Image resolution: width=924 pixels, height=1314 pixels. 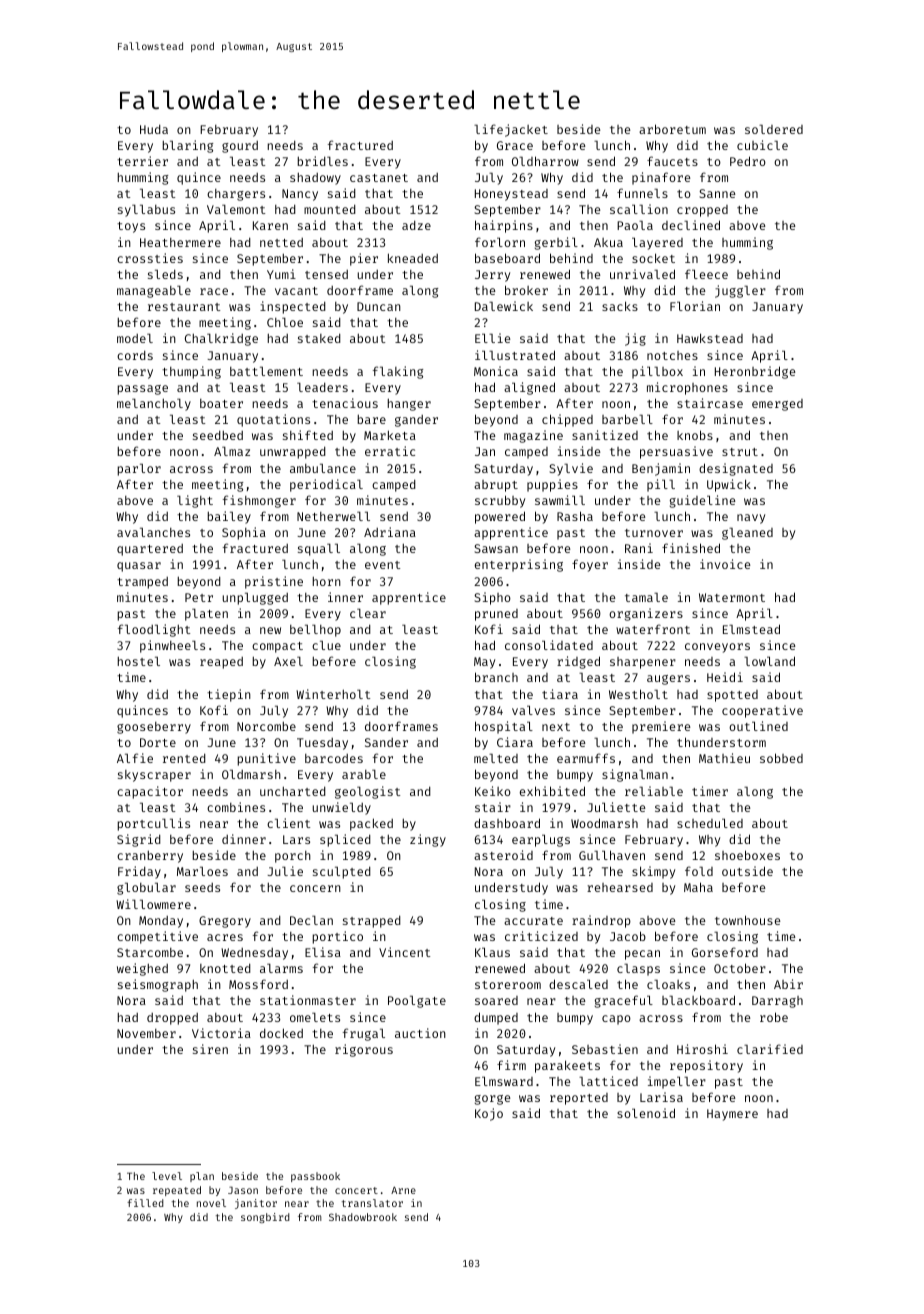 I want to click on Sawsan, so click(x=496, y=548).
